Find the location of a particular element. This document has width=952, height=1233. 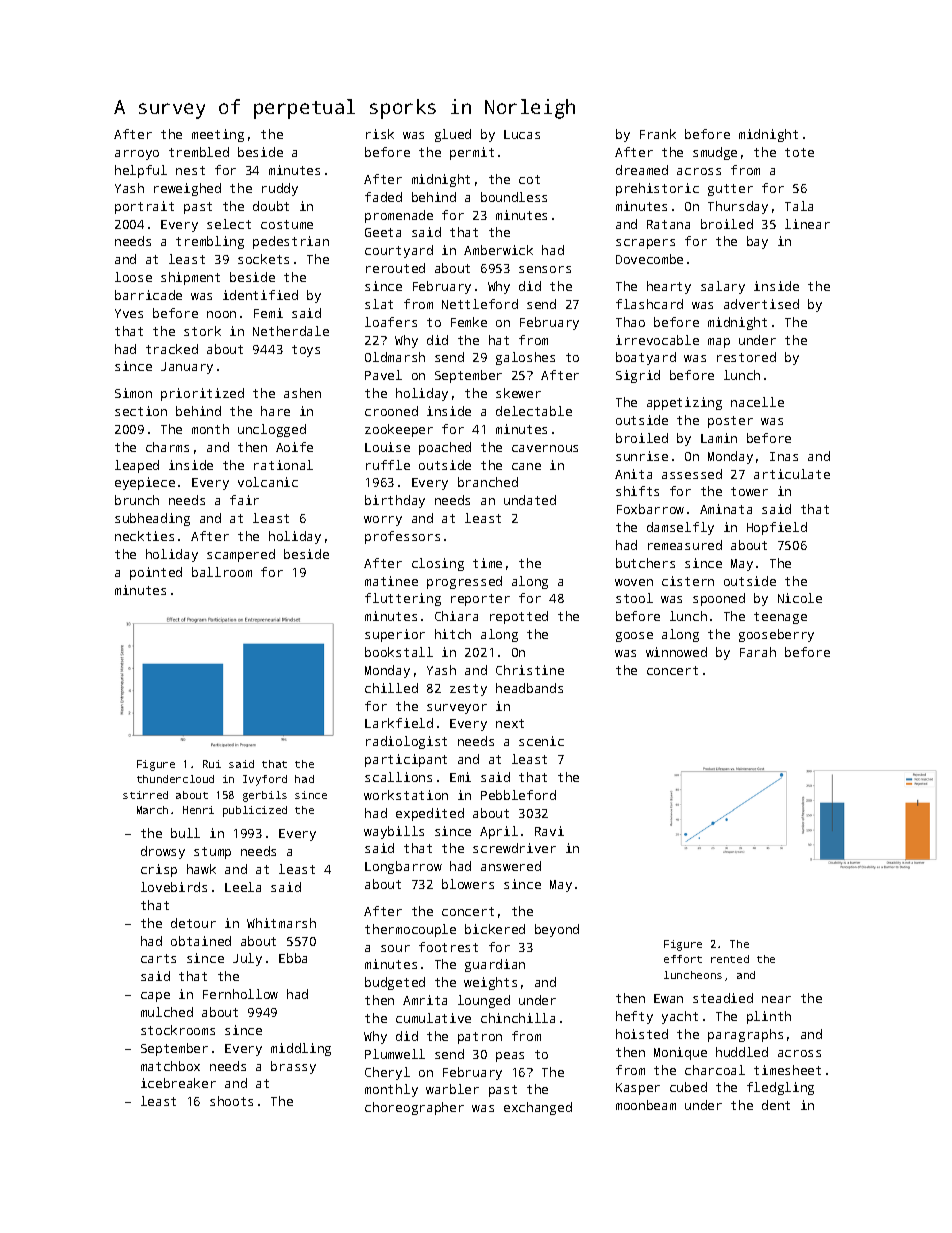

blowers is located at coordinates (468, 884).
